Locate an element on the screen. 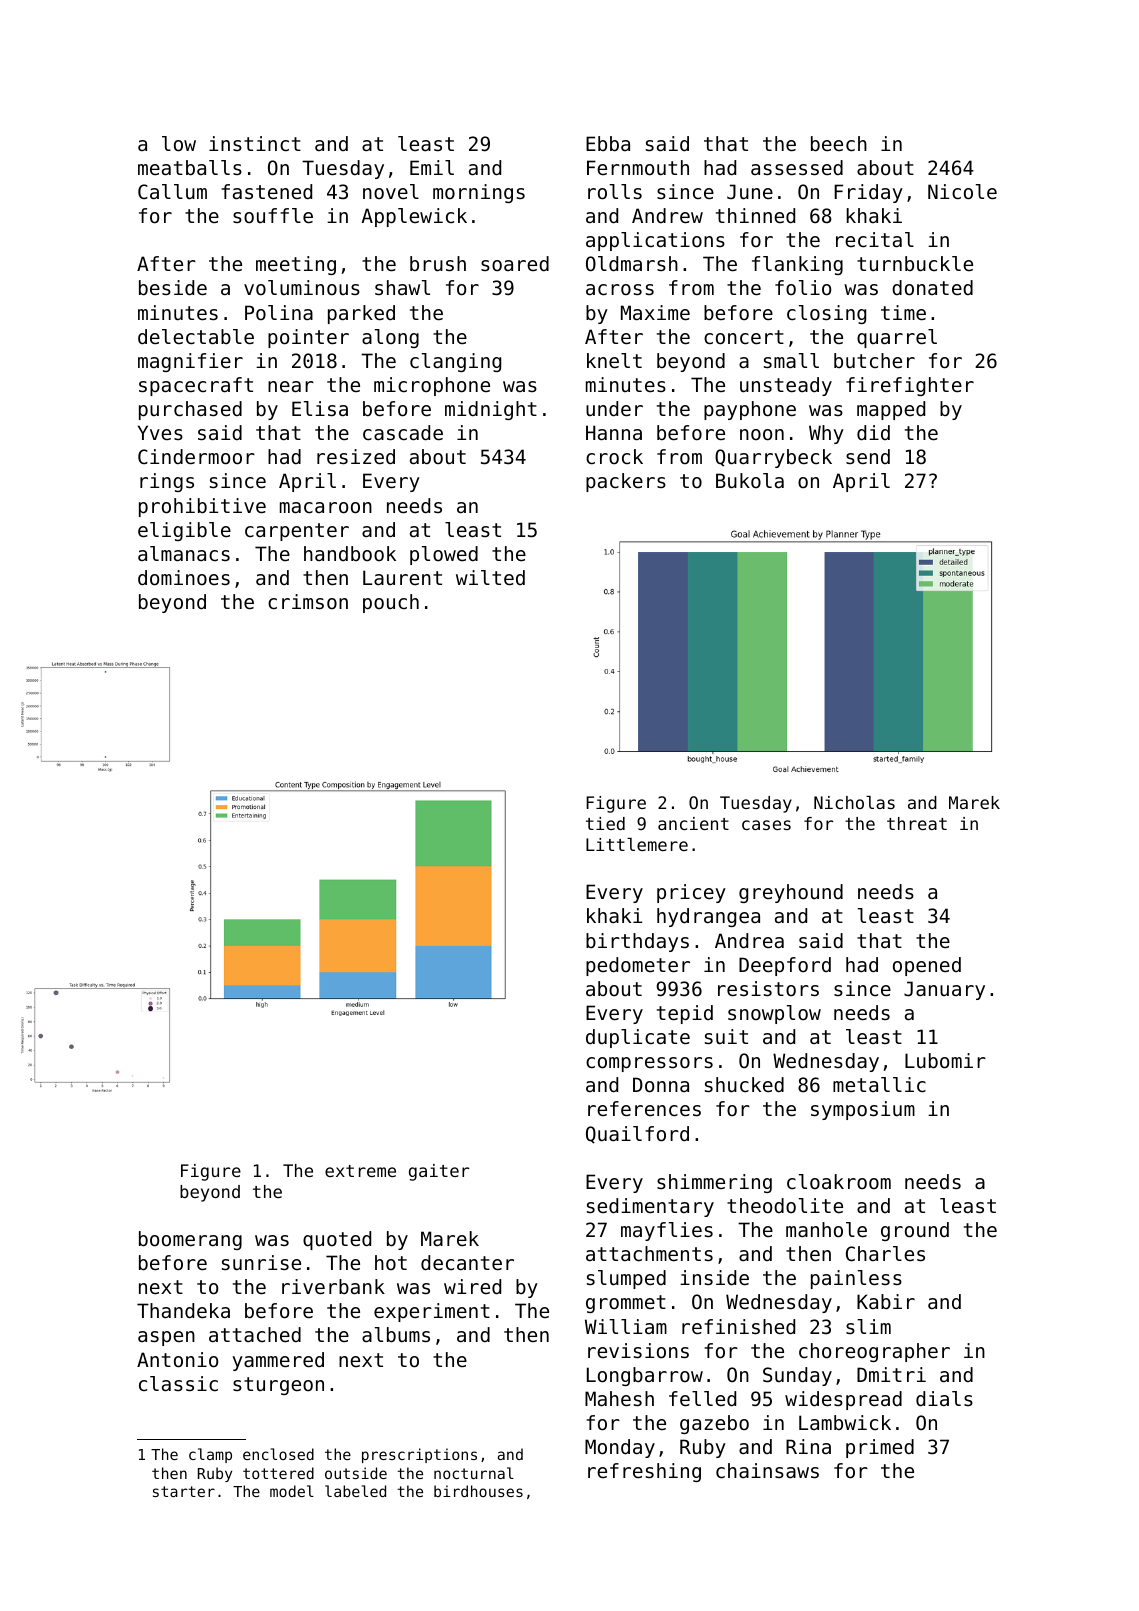 The image size is (1139, 1611). Hanna is located at coordinates (614, 433).
